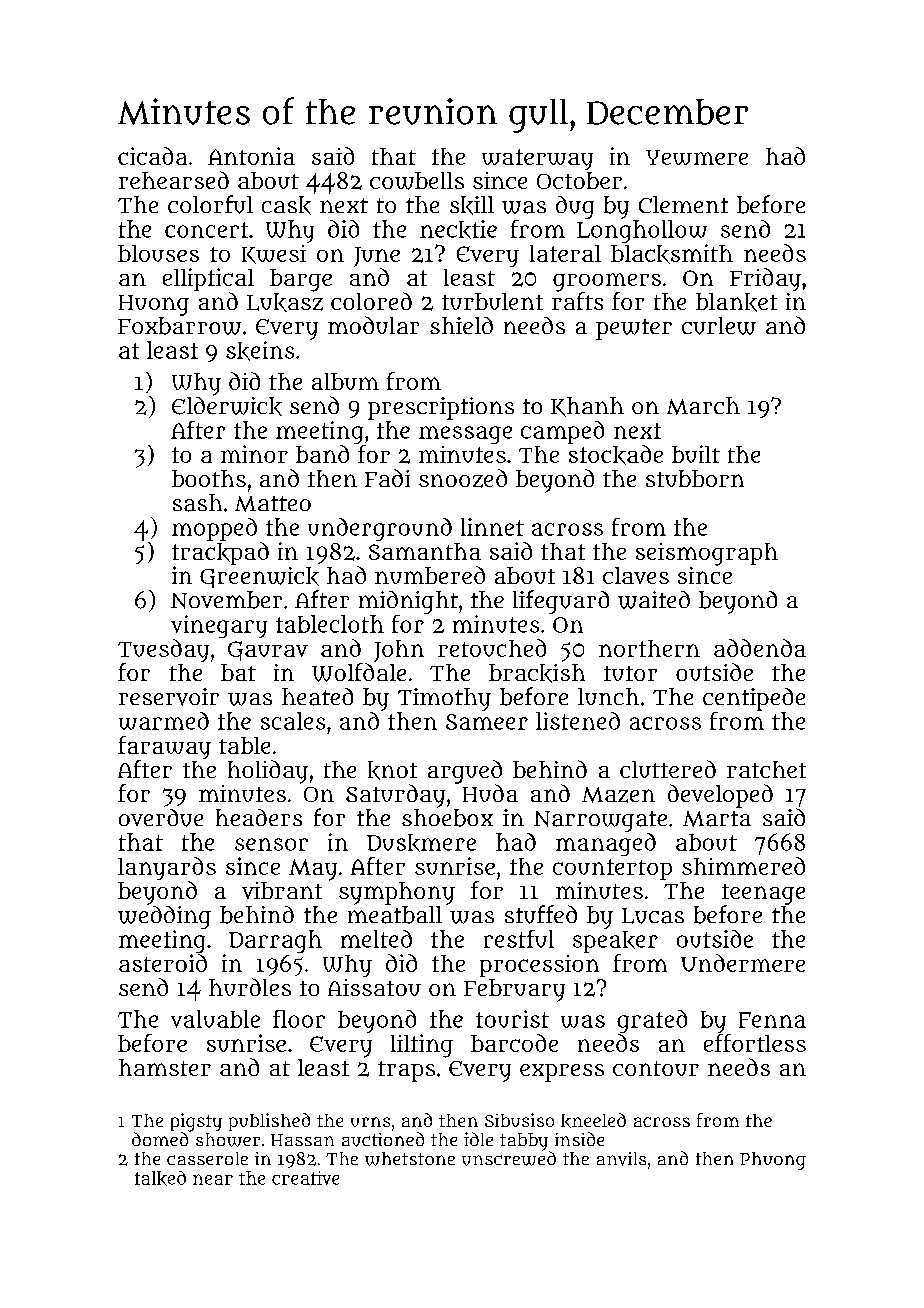 Image resolution: width=924 pixels, height=1308 pixels. I want to click on shoebox, so click(447, 818).
